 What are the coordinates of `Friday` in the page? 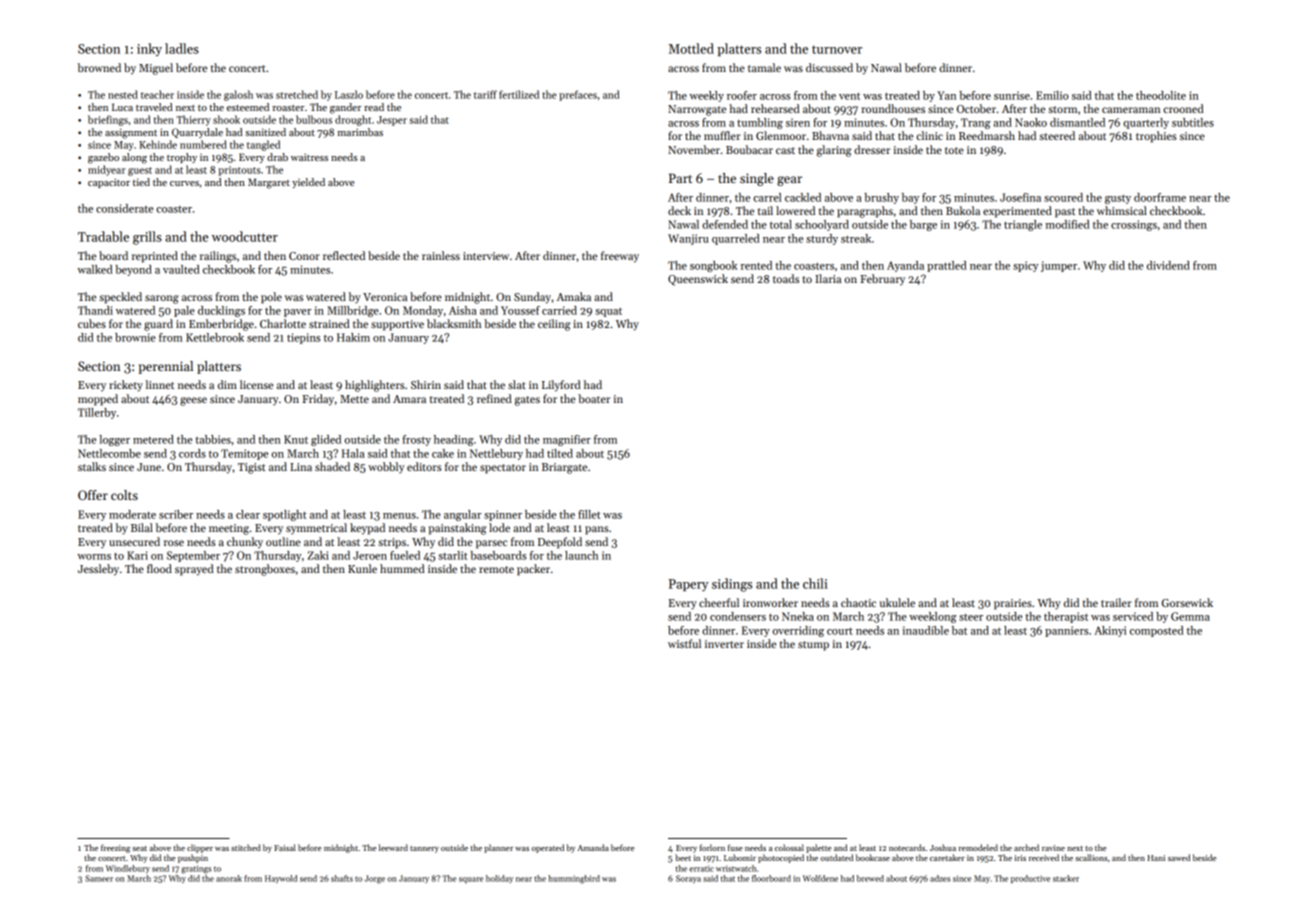 It's located at (318, 400).
